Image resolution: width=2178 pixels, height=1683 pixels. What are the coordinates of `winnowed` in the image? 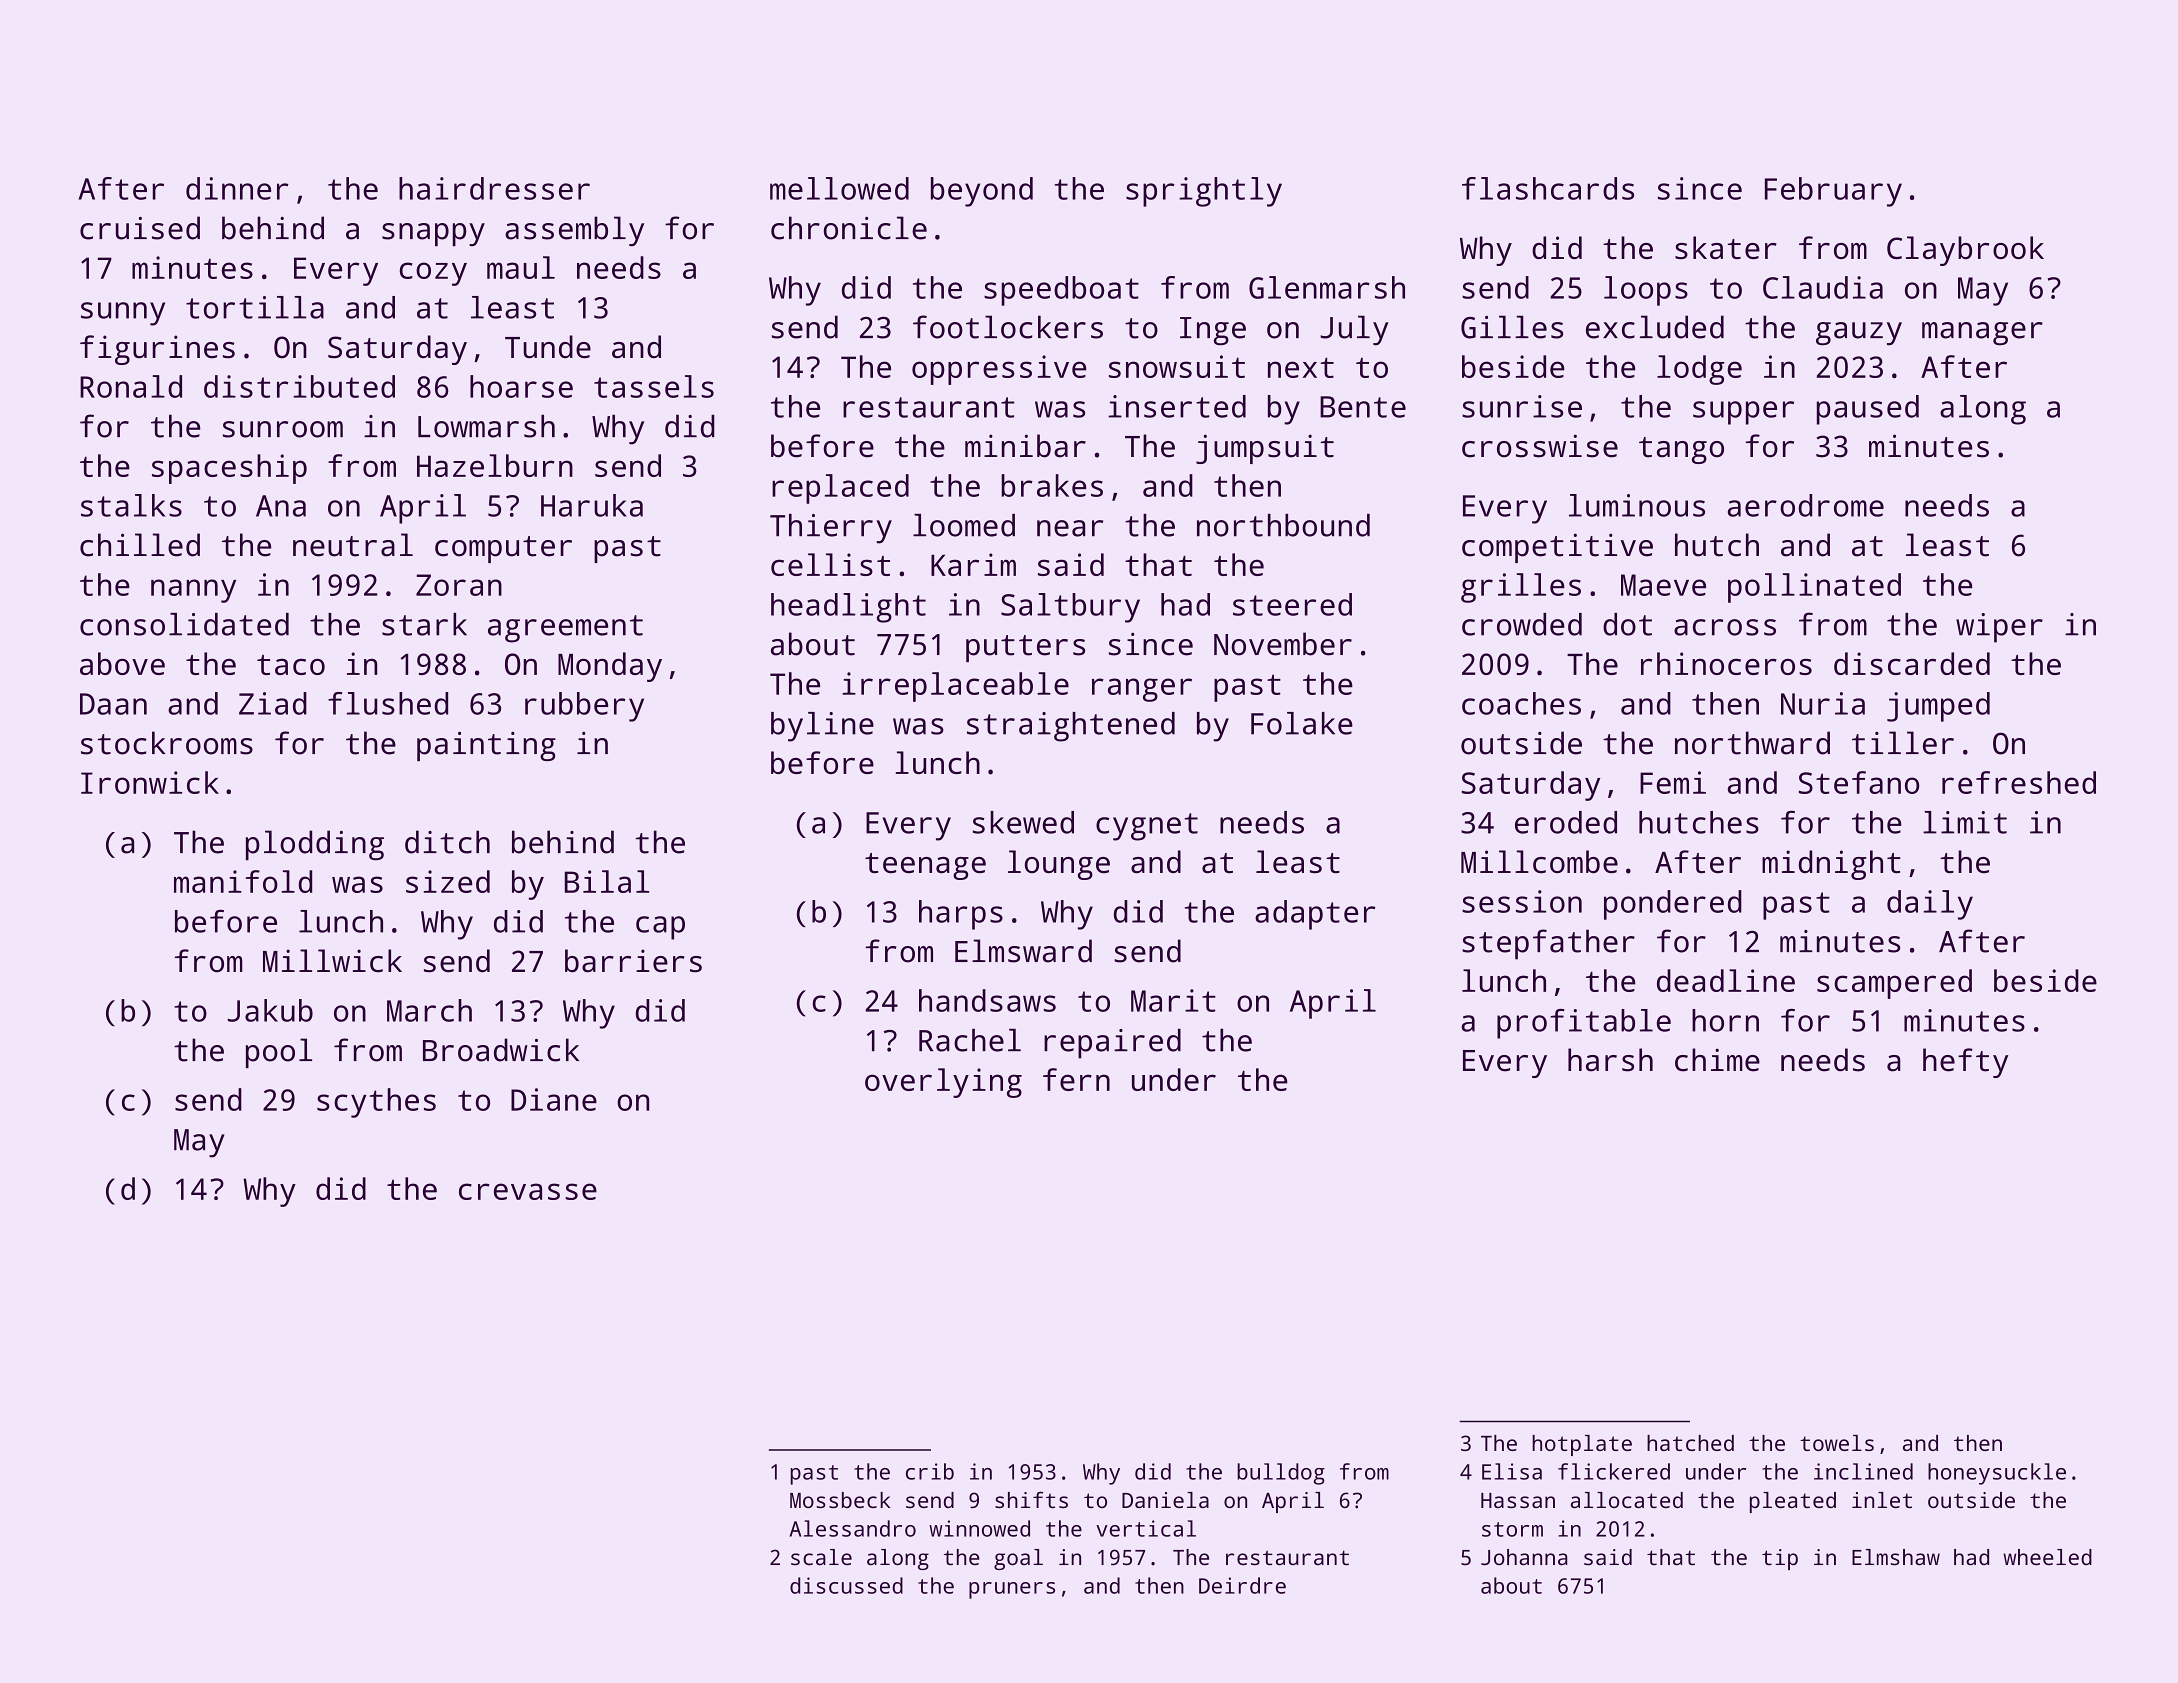 It's located at (979, 1528).
